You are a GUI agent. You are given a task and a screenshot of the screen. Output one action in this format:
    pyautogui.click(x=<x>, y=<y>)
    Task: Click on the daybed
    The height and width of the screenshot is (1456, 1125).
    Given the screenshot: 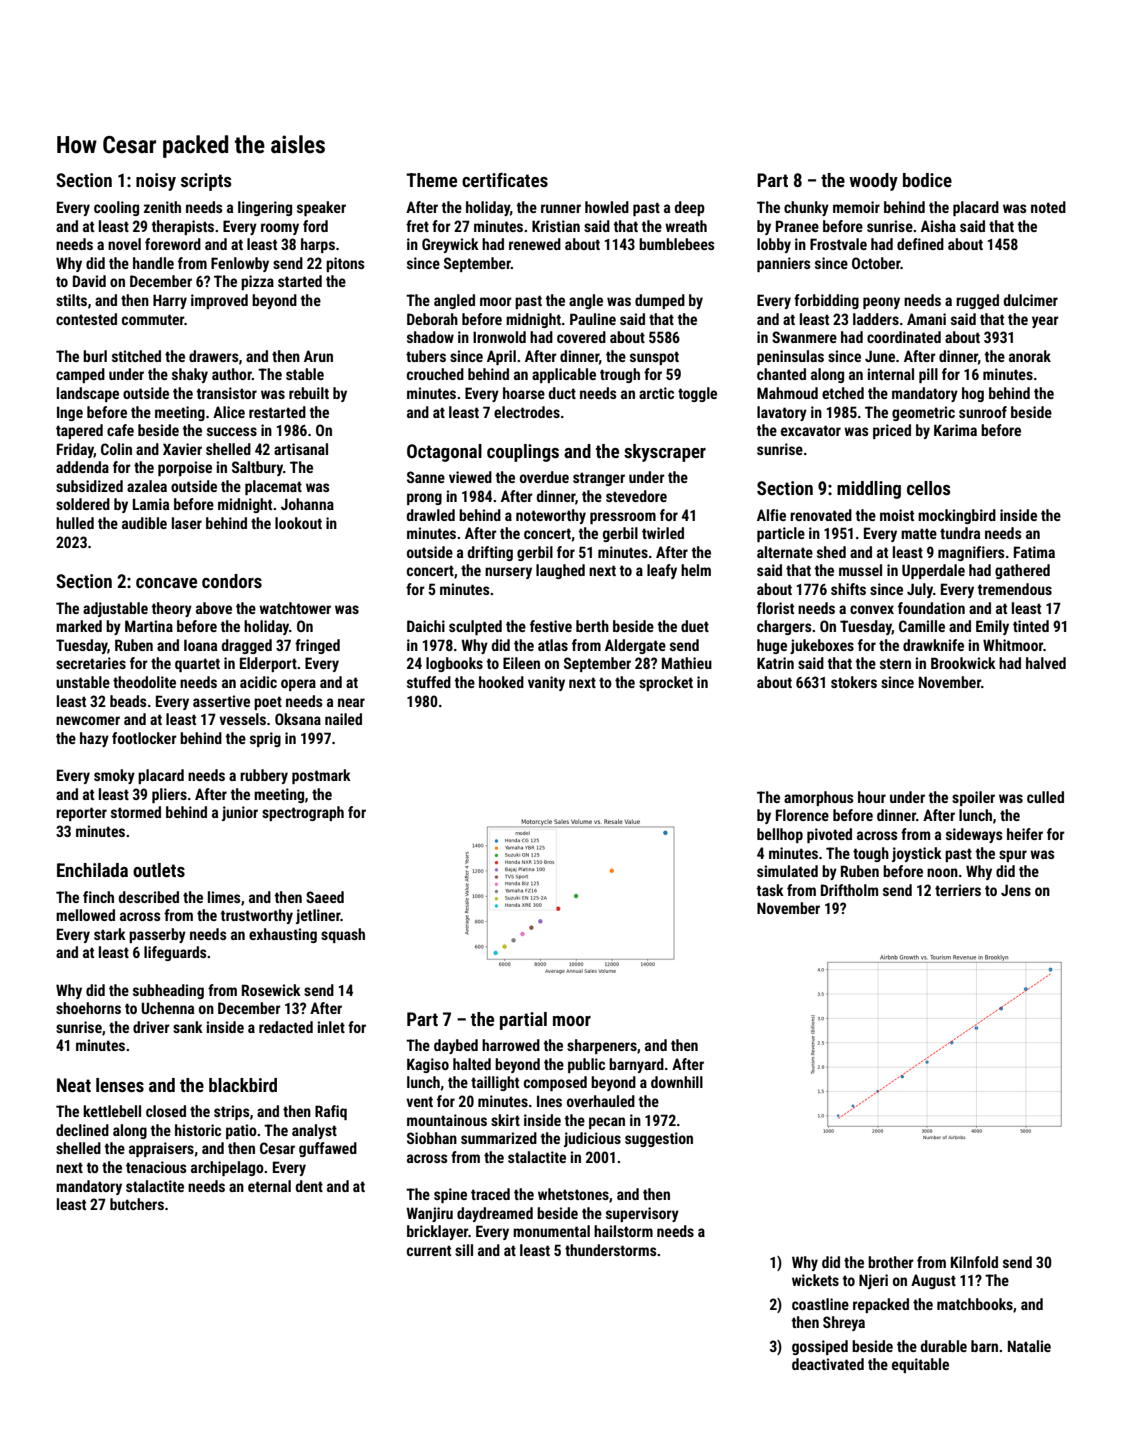 What is the action you would take?
    pyautogui.click(x=456, y=1046)
